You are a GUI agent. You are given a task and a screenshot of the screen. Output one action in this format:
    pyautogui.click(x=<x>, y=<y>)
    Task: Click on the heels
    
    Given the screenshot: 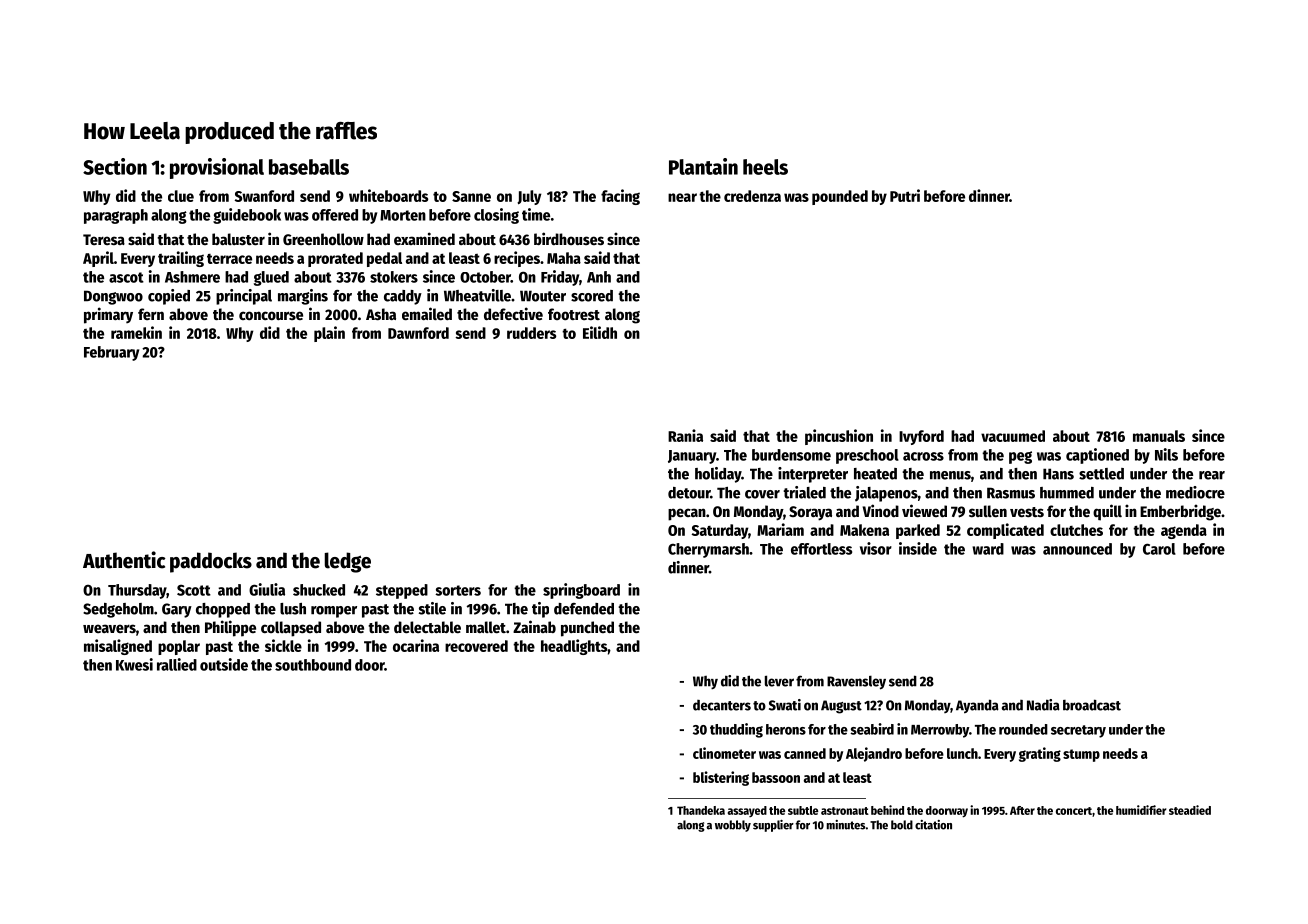 What is the action you would take?
    pyautogui.click(x=765, y=167)
